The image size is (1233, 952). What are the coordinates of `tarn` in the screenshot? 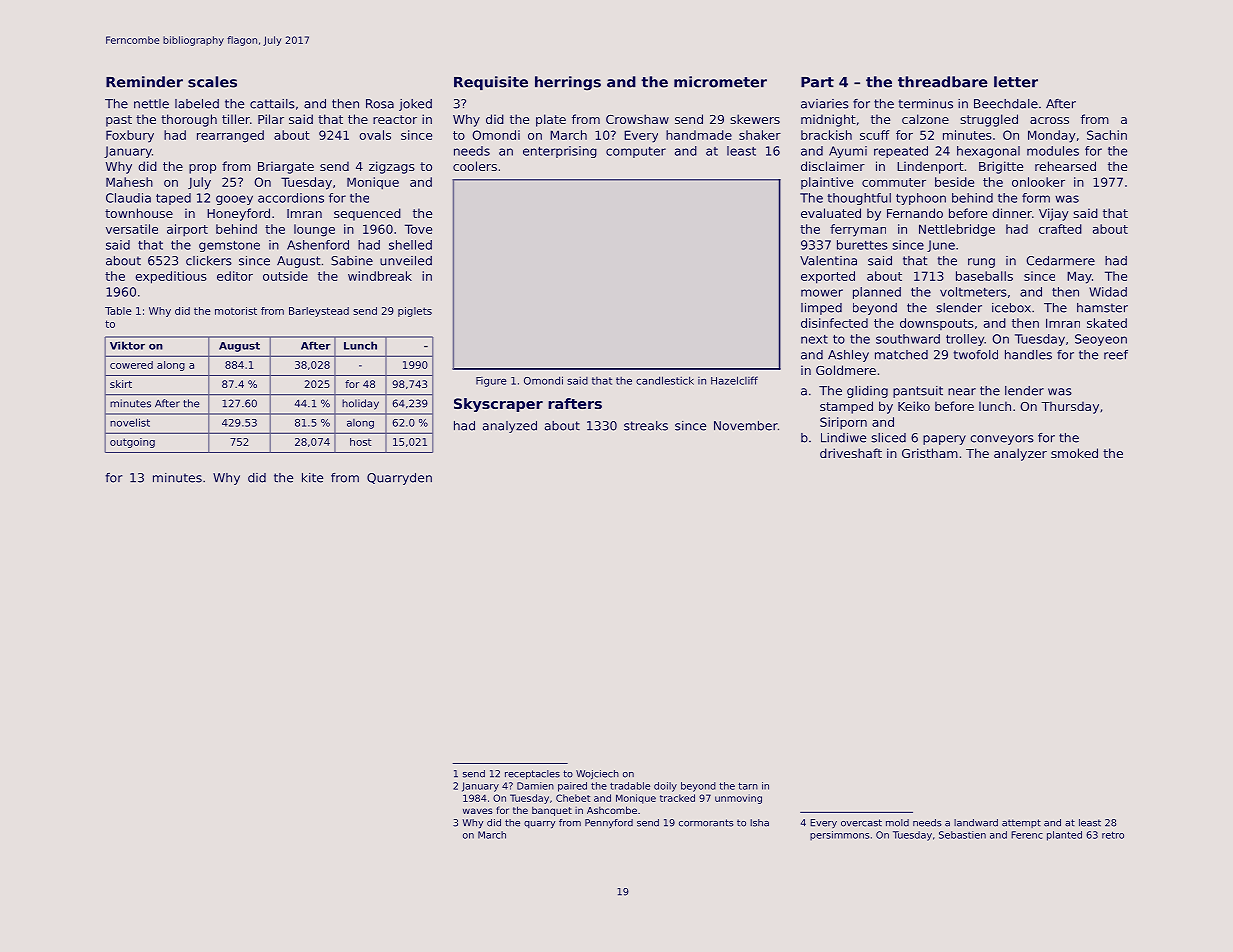 It's located at (748, 786).
